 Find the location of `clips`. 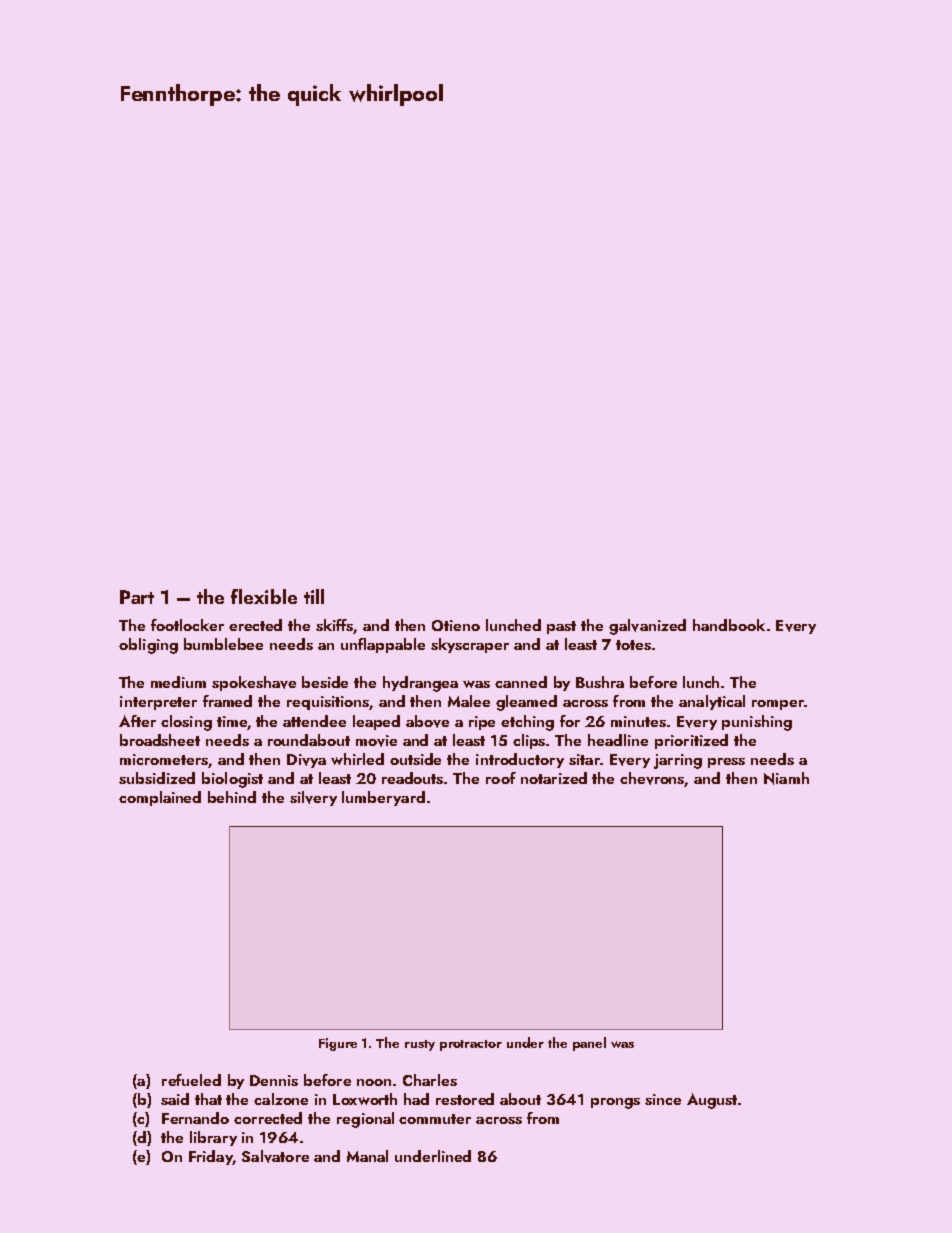

clips is located at coordinates (530, 741).
